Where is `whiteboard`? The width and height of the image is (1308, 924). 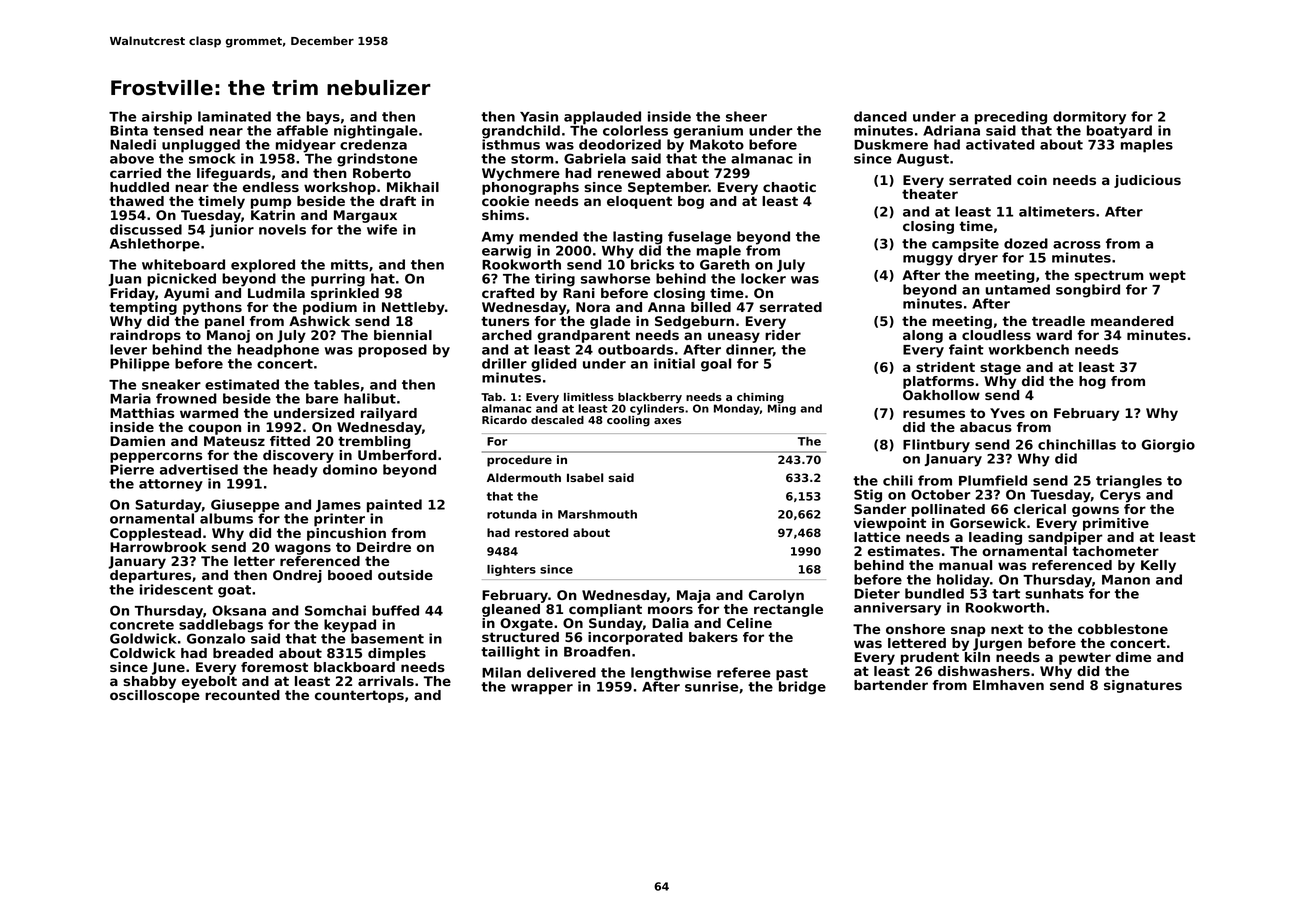 whiteboard is located at coordinates (183, 264).
